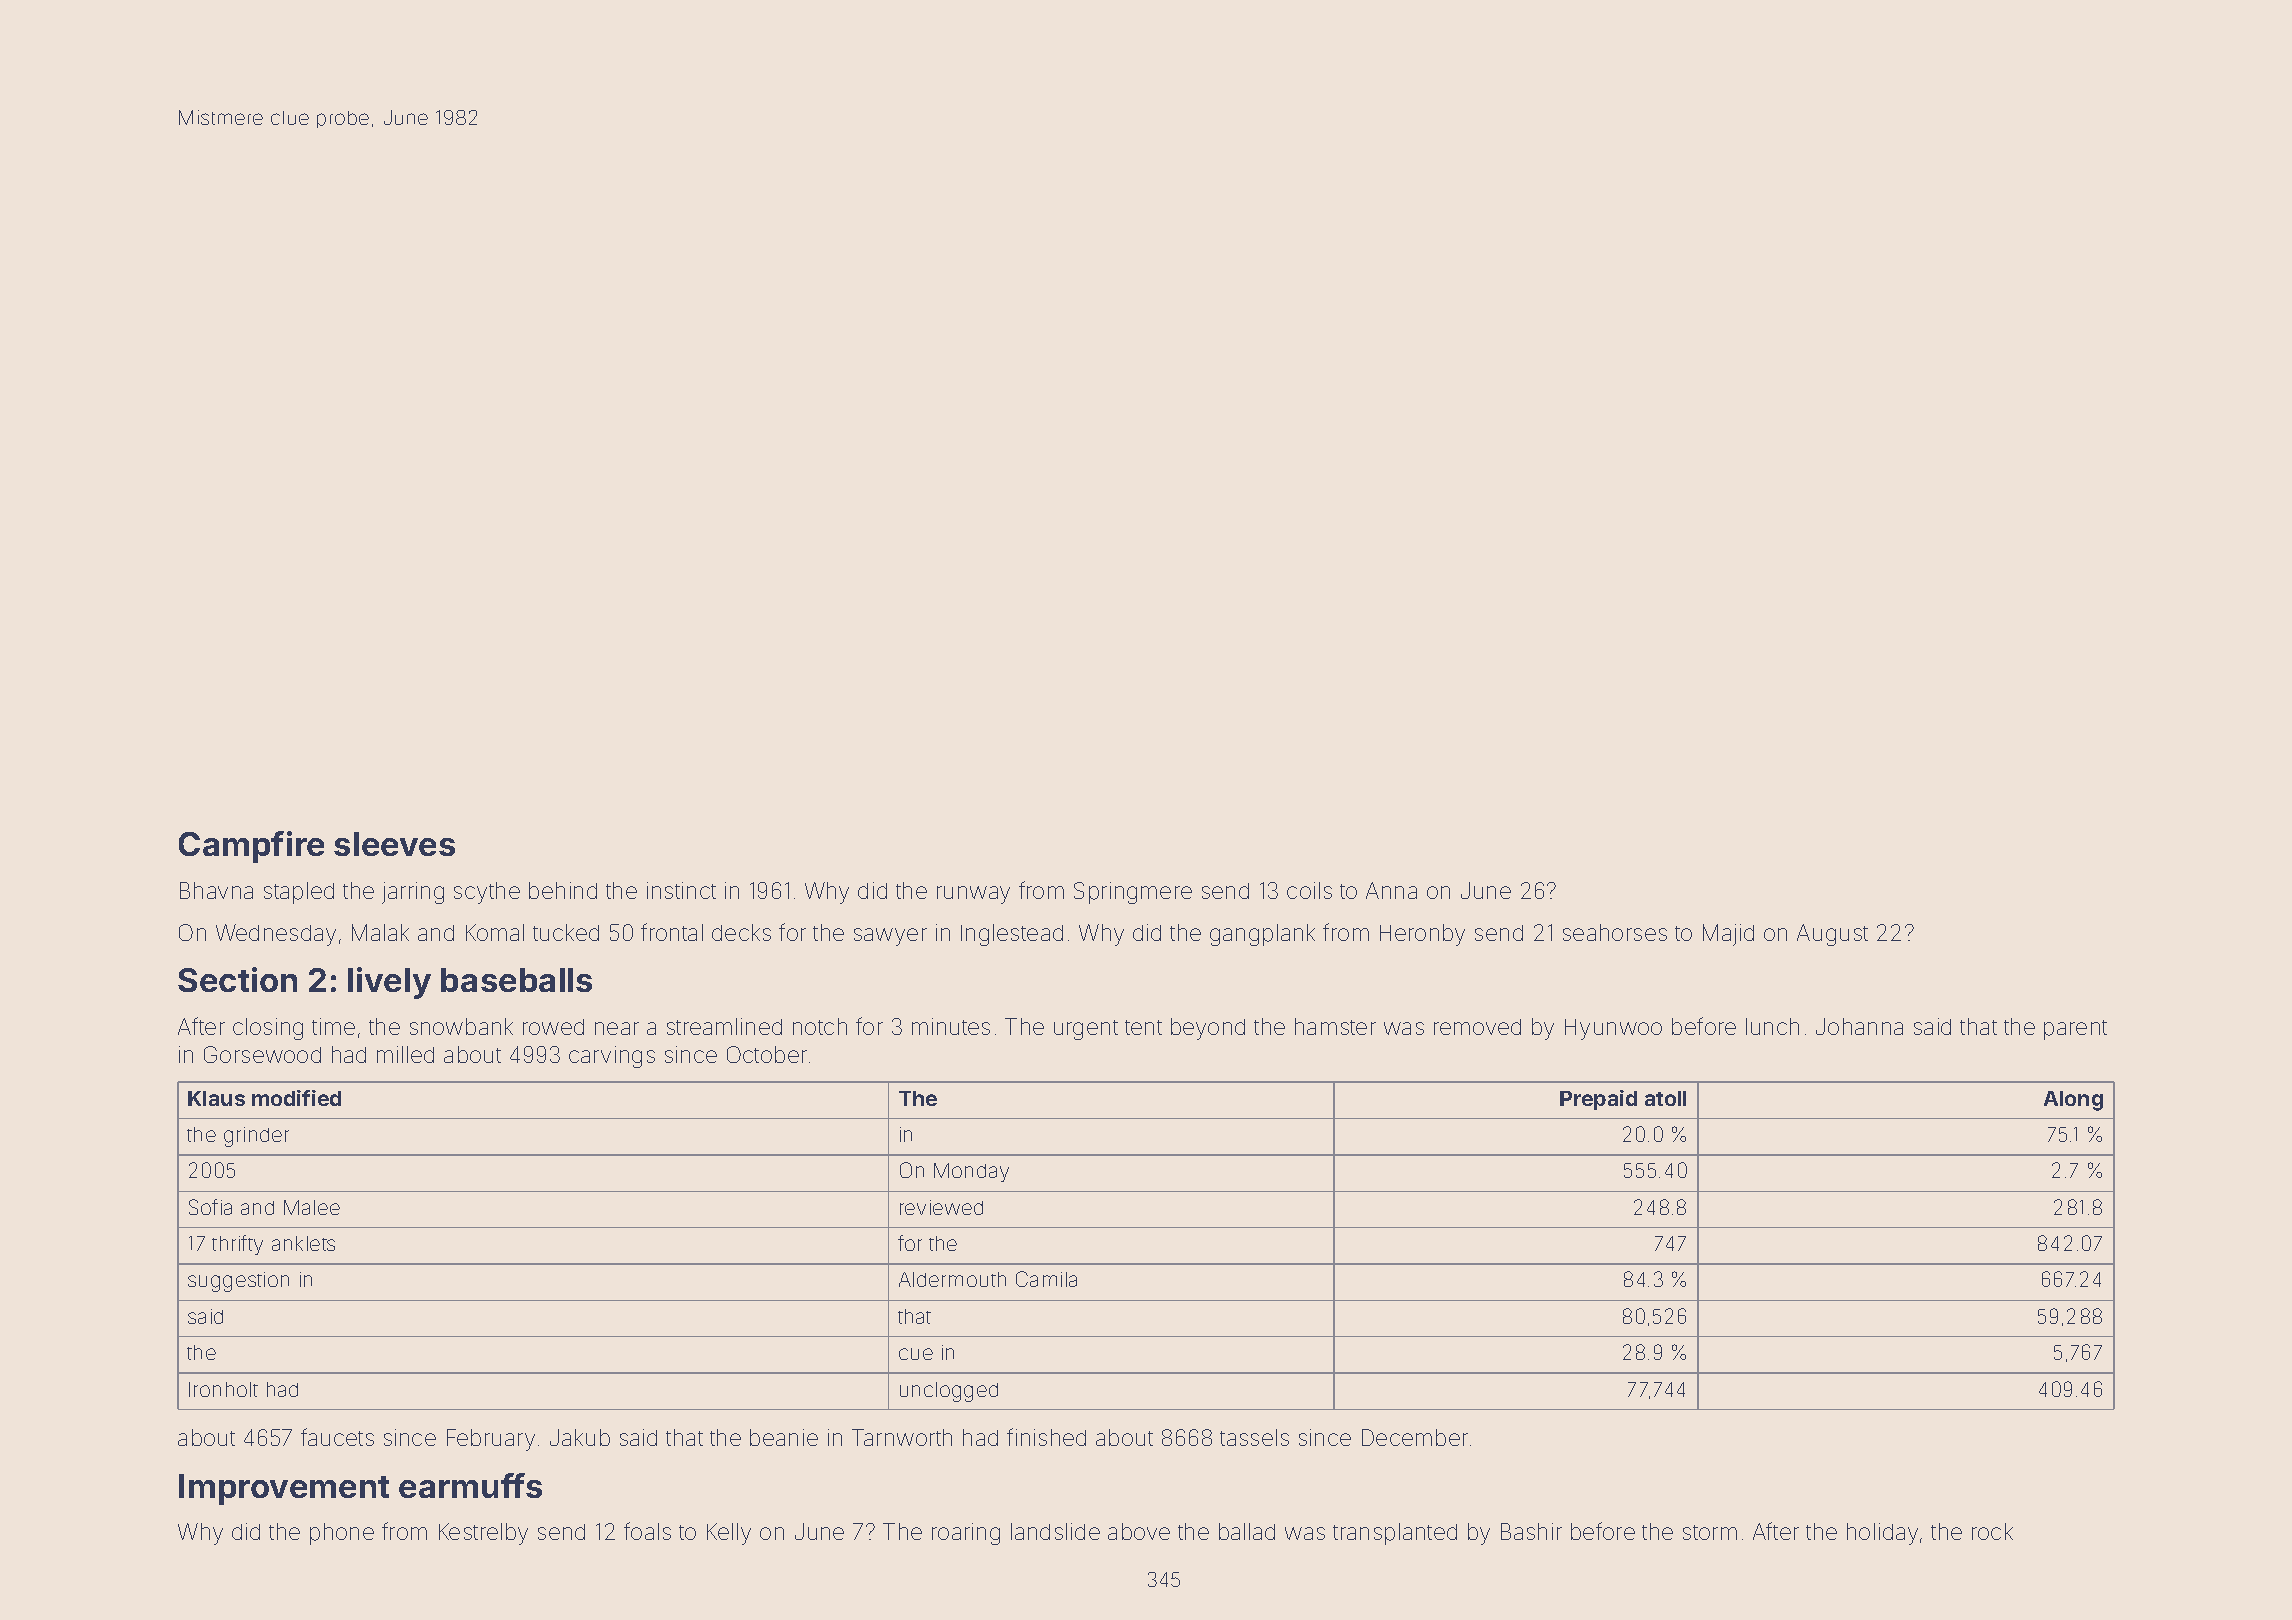 This screenshot has width=2292, height=1620. Describe the element at coordinates (483, 1534) in the screenshot. I see `Kestrelby` at that location.
